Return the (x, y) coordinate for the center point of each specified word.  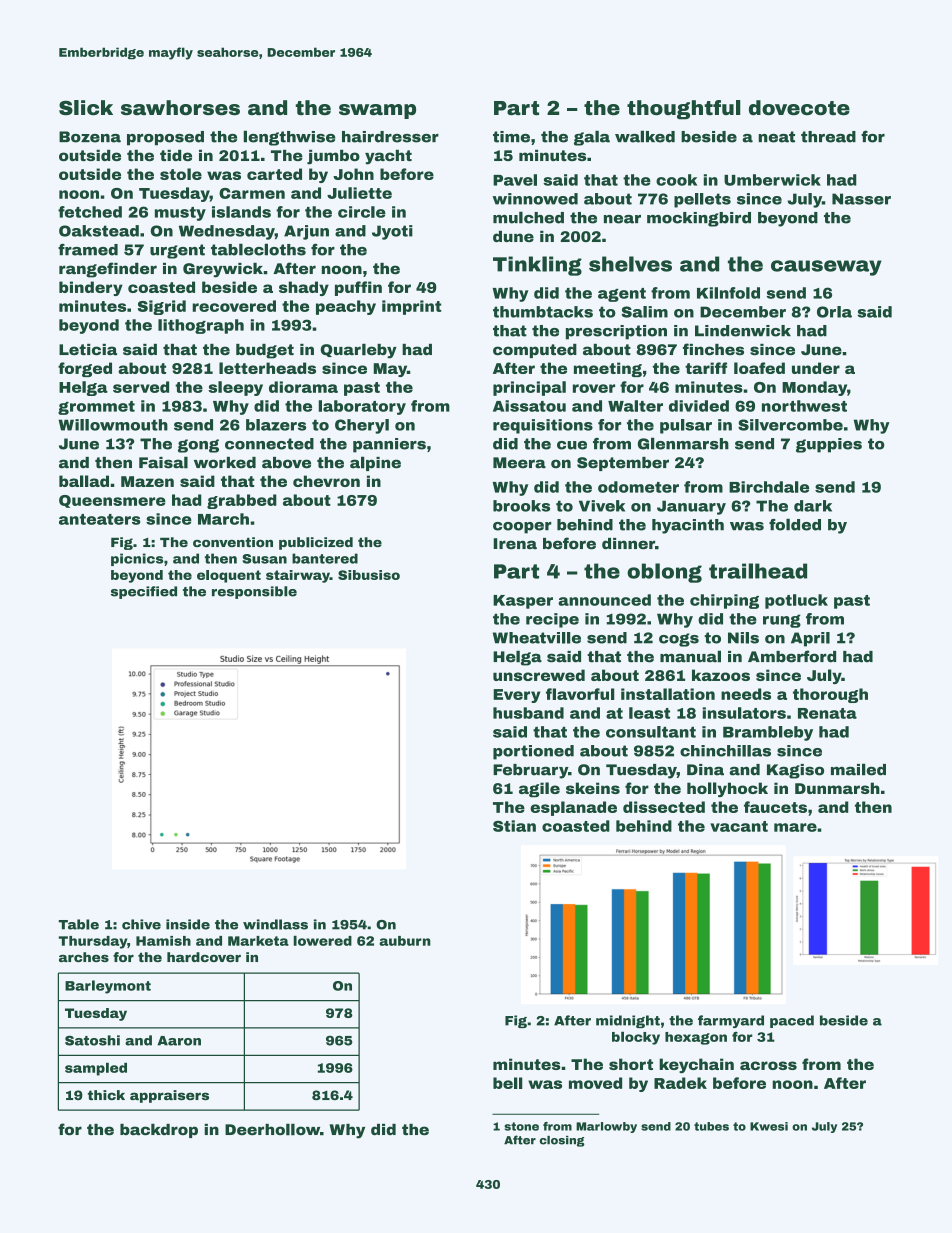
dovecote (799, 108)
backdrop (159, 1131)
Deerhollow (272, 1129)
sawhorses (180, 108)
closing (562, 1141)
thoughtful (684, 110)
